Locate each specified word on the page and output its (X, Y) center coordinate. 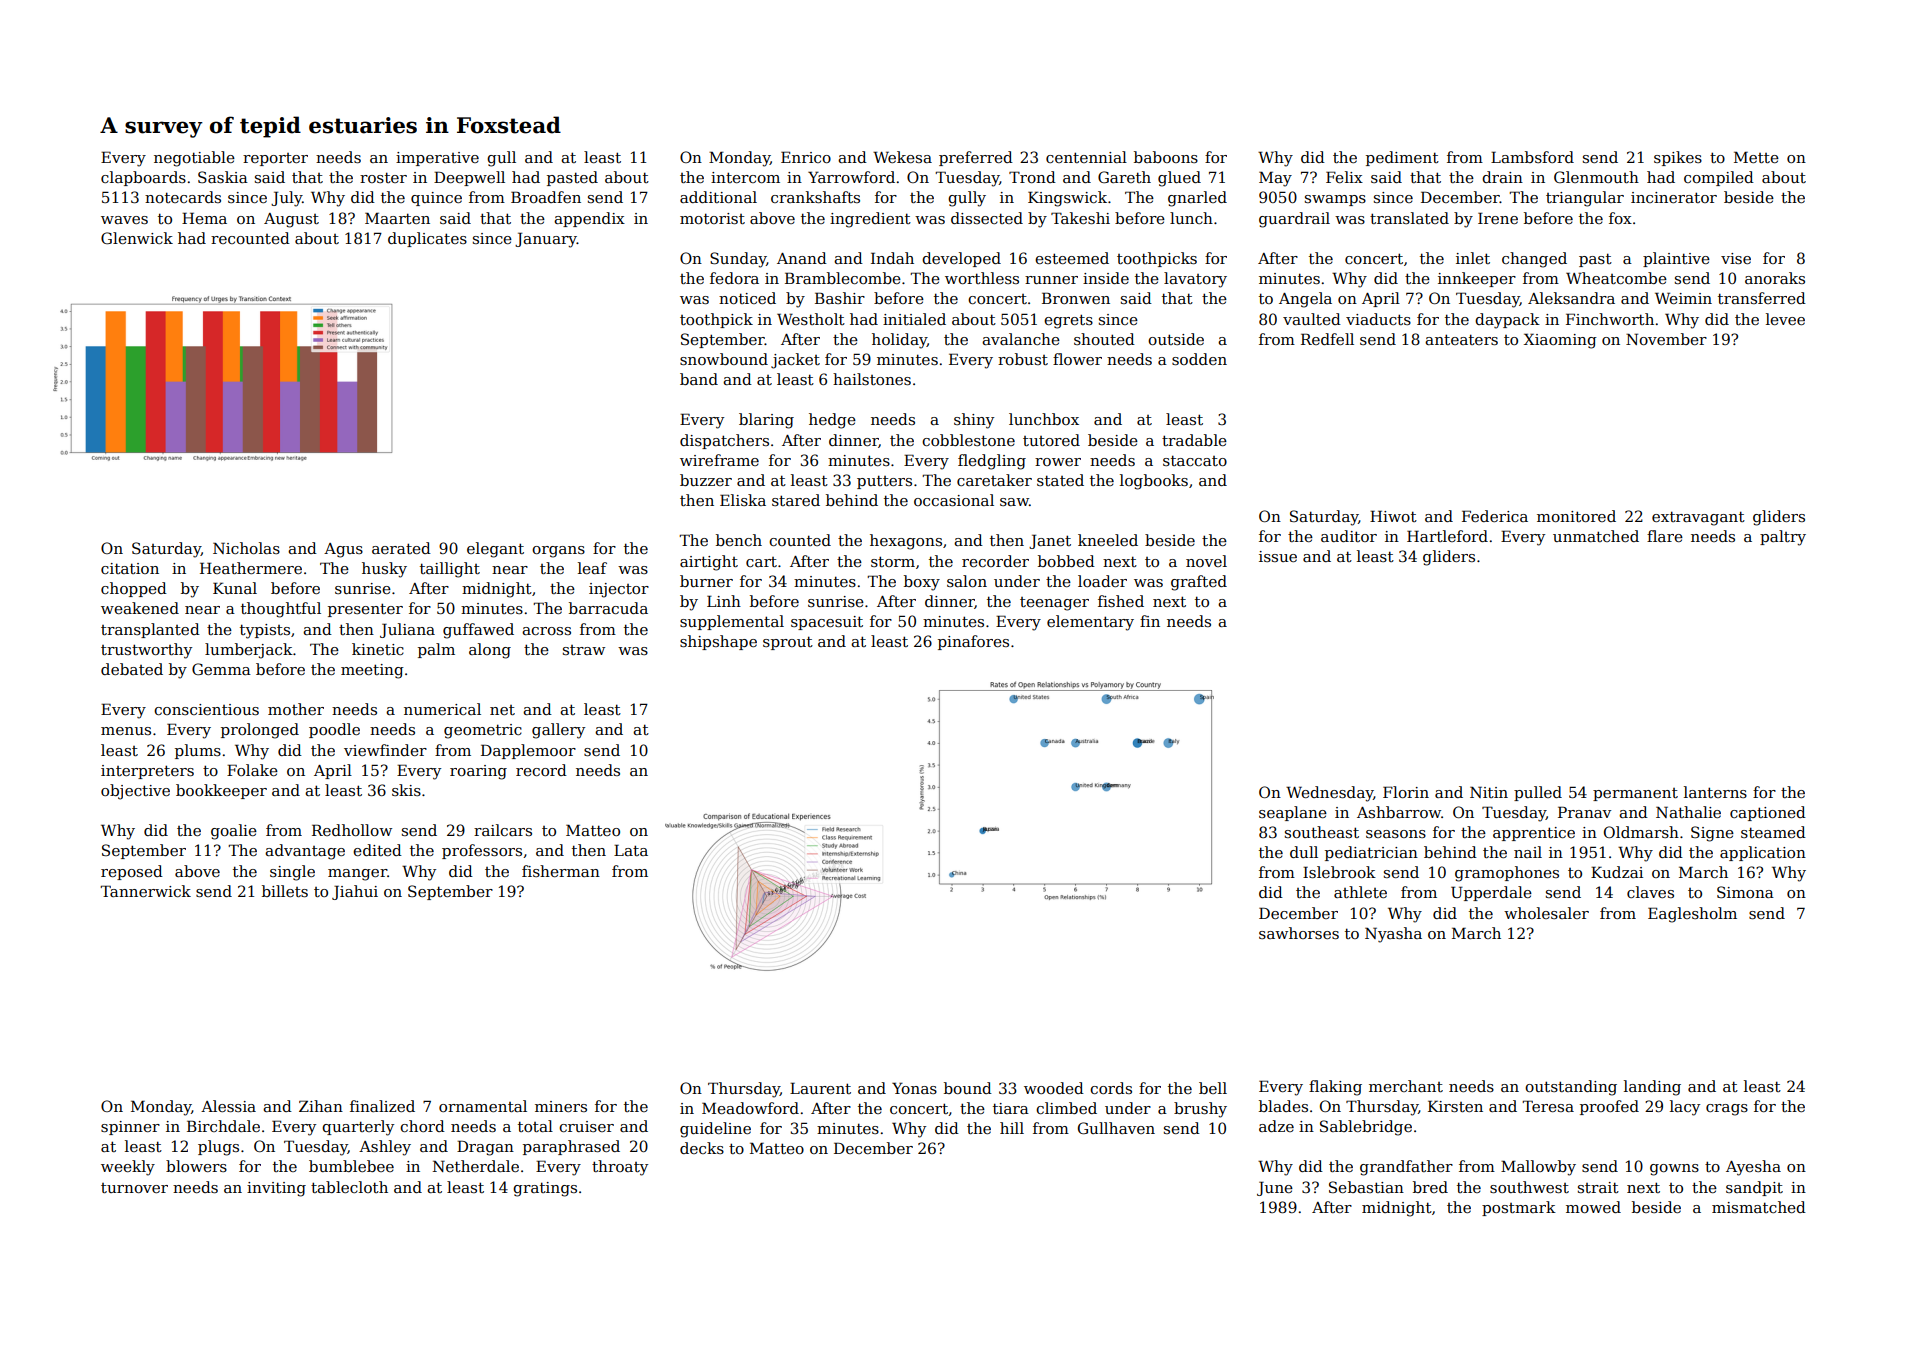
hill (1012, 1128)
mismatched (1759, 1207)
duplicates (427, 239)
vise (1736, 258)
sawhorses (1299, 933)
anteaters (1461, 339)
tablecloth (349, 1187)
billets (285, 891)
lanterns (1715, 792)
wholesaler (1546, 913)
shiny (974, 421)
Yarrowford (851, 177)
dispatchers (724, 441)
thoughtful (281, 610)
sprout (788, 643)
